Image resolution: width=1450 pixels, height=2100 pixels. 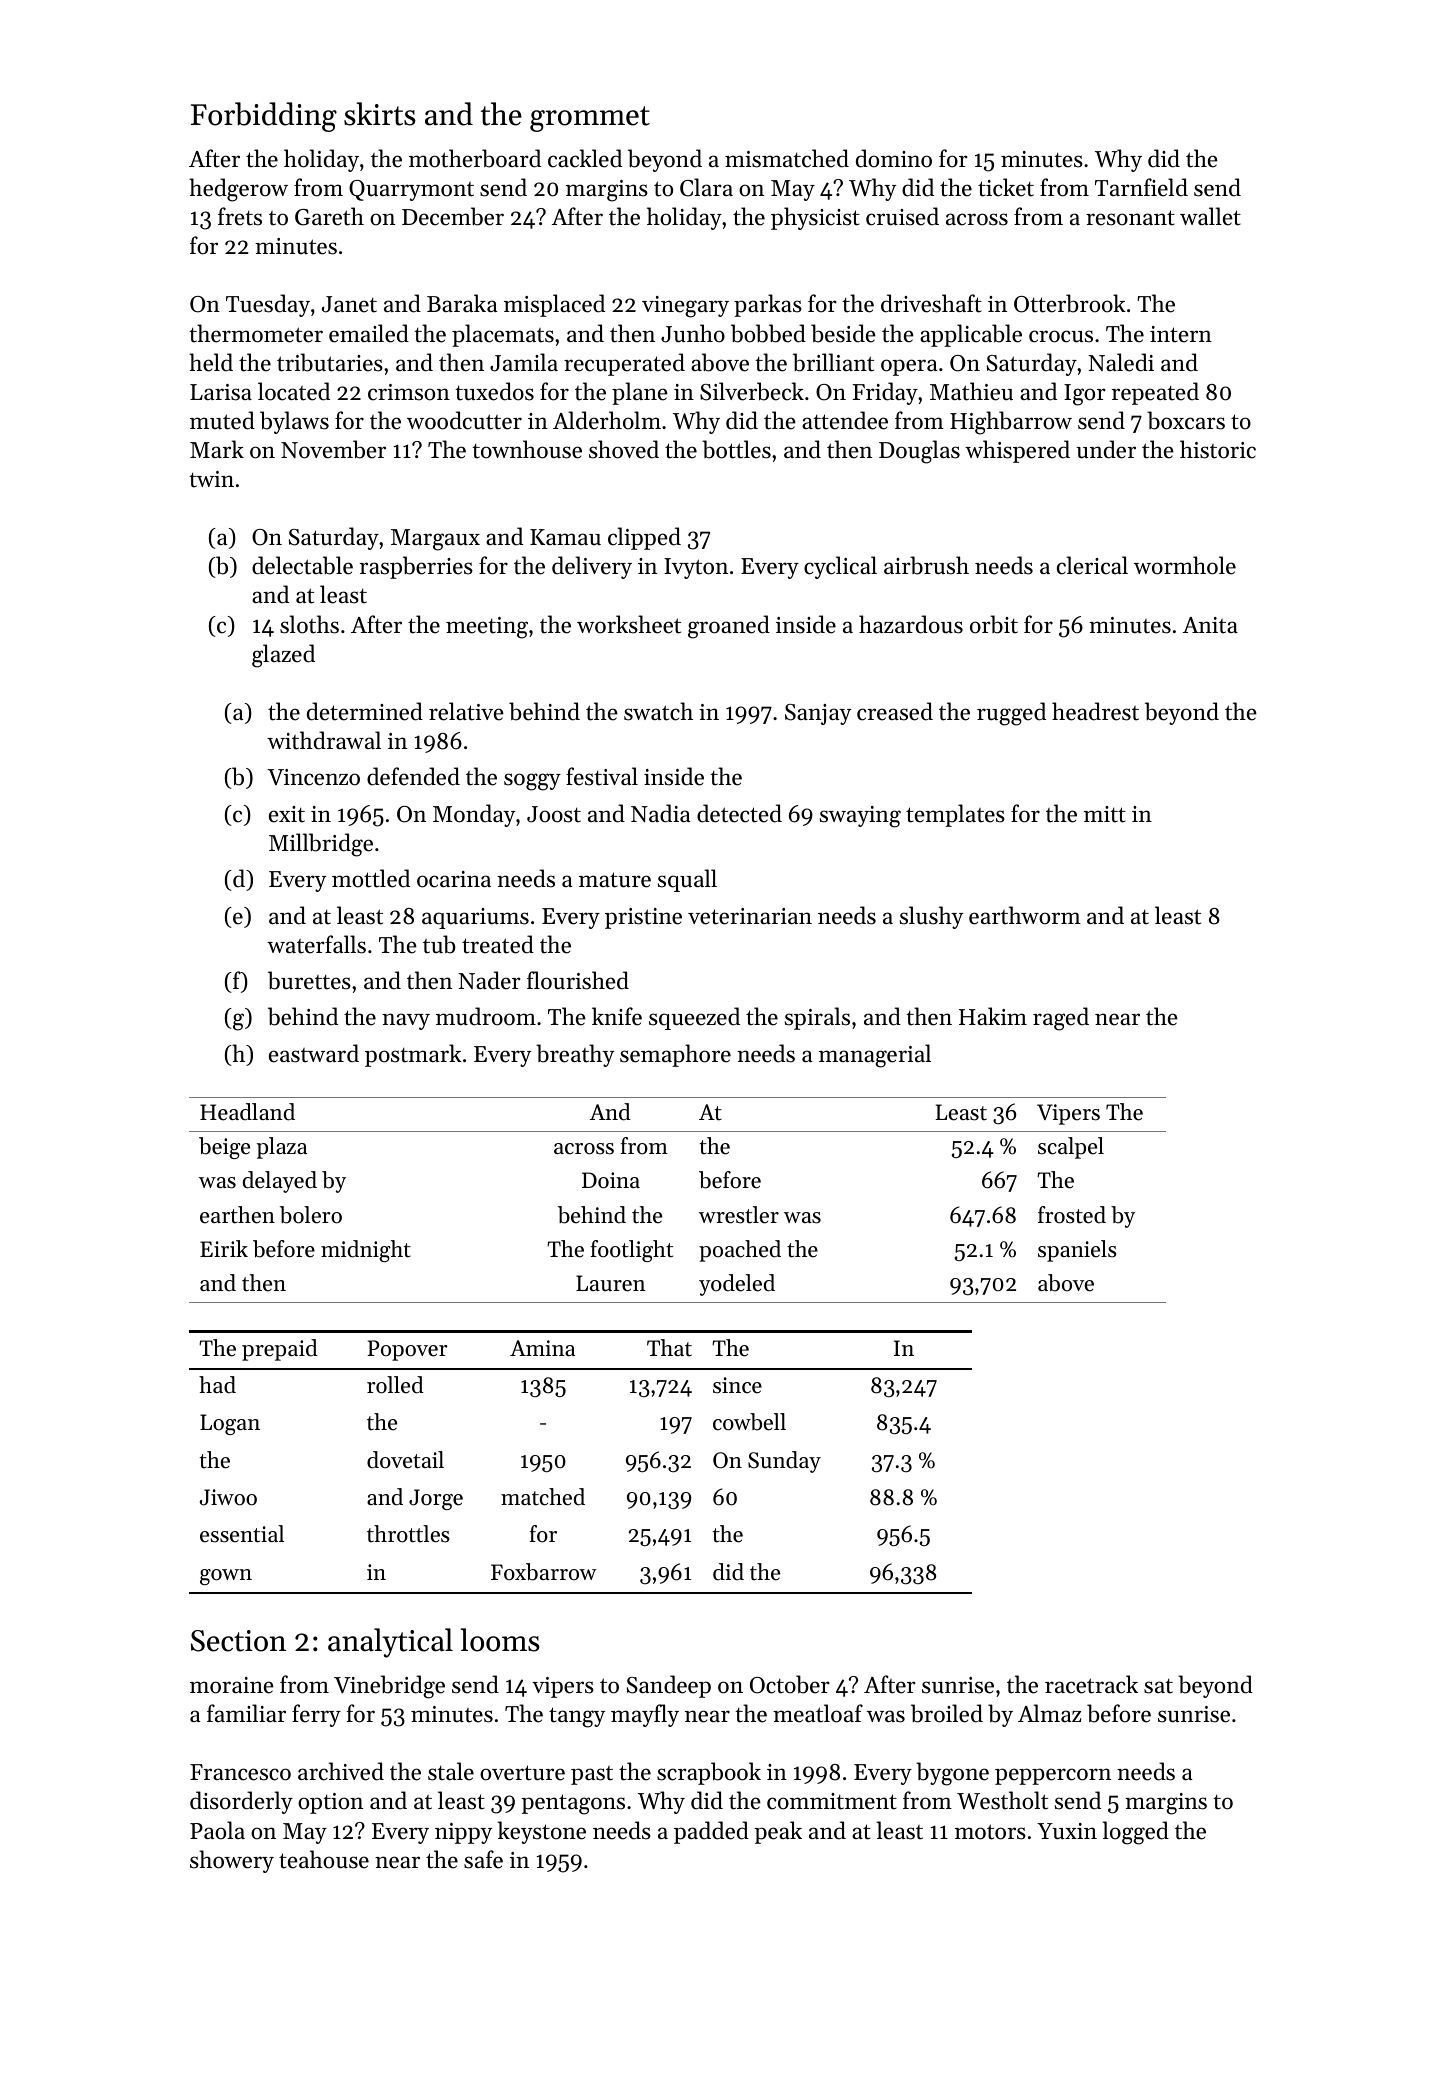 What do you see at coordinates (390, 1643) in the screenshot?
I see `analytical` at bounding box center [390, 1643].
